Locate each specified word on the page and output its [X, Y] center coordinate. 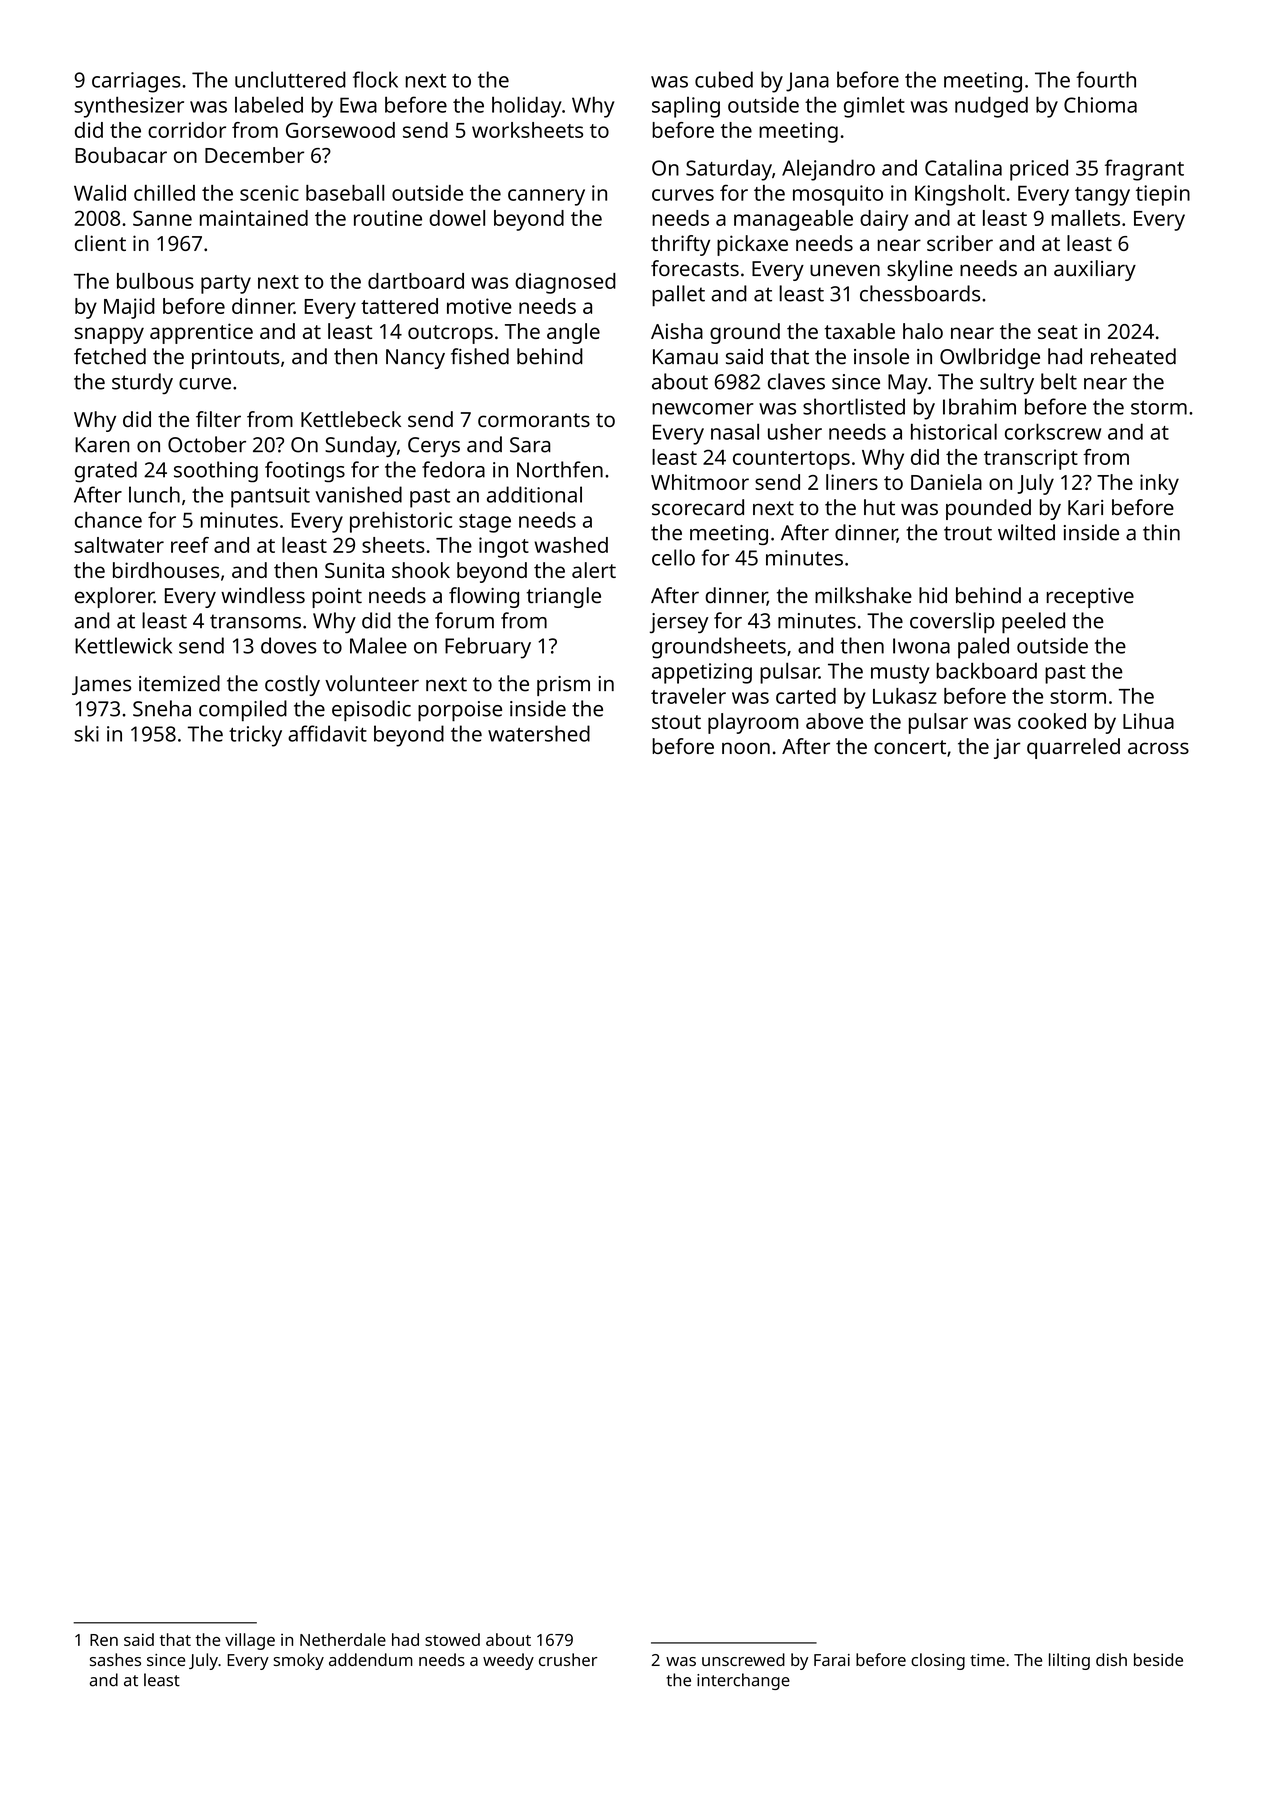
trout [968, 533]
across [1158, 748]
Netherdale [343, 1639]
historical [954, 431]
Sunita [354, 570]
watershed [539, 733]
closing [938, 1661]
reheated [1133, 356]
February [488, 648]
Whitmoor [700, 482]
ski [87, 733]
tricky [255, 736]
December [254, 155]
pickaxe [752, 245]
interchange [743, 1681]
